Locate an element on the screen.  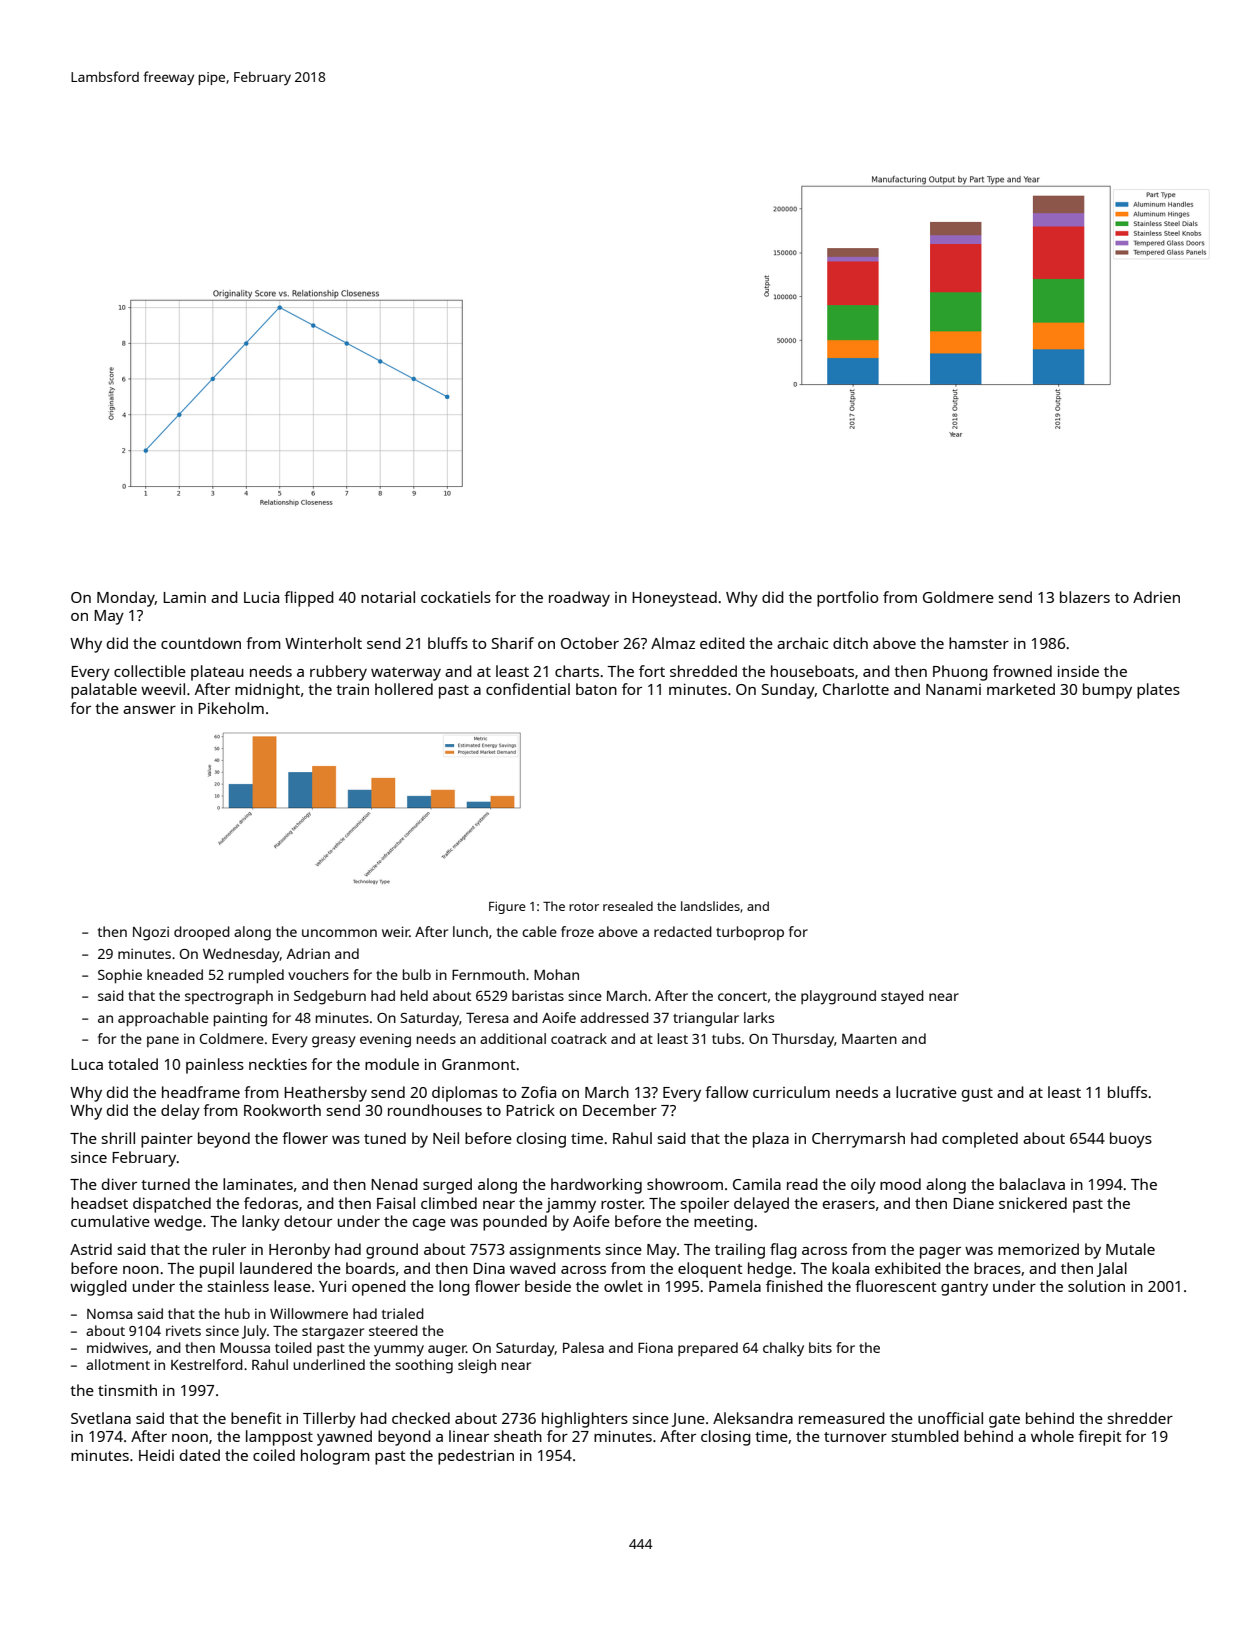
answer is located at coordinates (149, 710).
